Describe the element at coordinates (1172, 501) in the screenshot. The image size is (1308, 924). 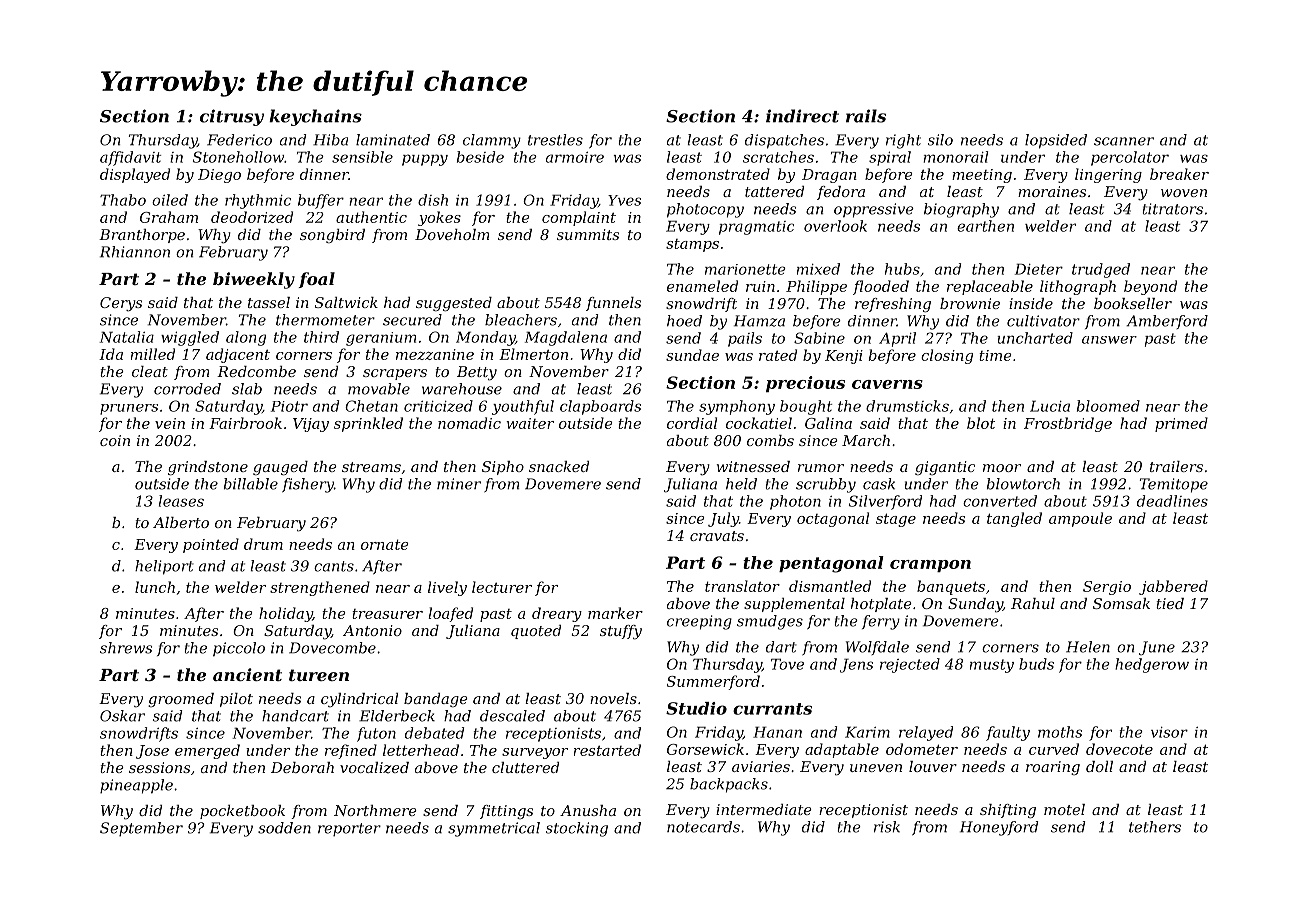
I see `deadlines` at that location.
